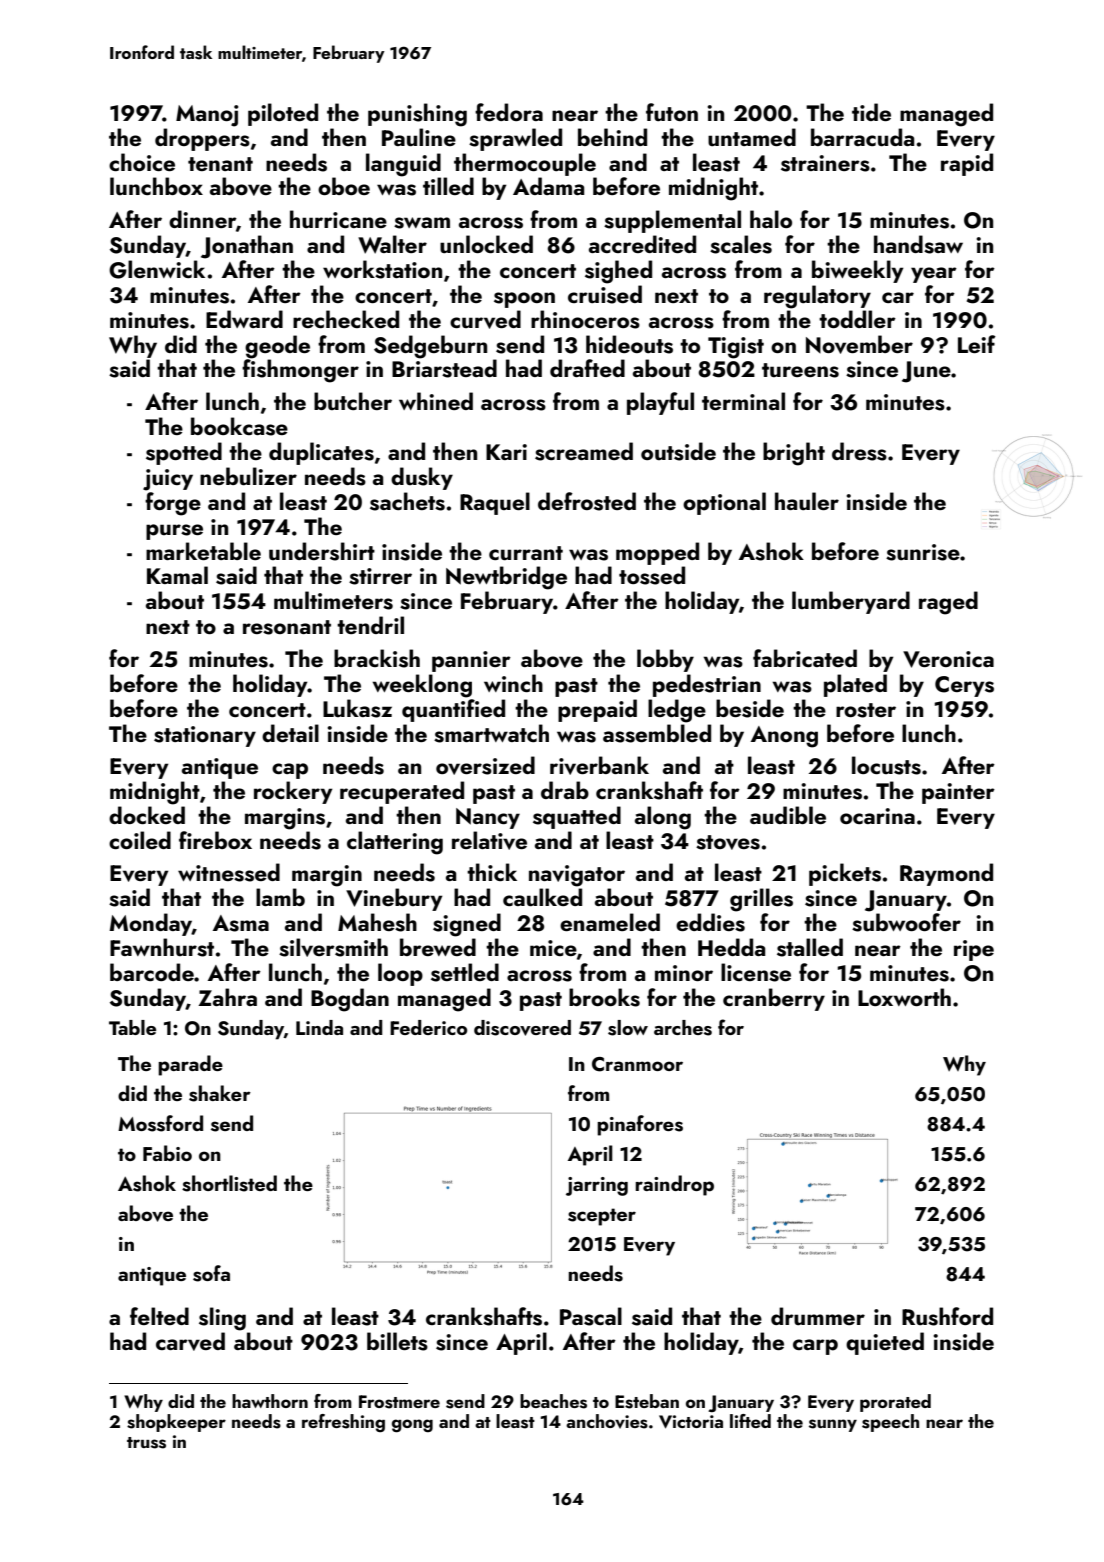  What do you see at coordinates (877, 816) in the page?
I see `ocarina` at bounding box center [877, 816].
